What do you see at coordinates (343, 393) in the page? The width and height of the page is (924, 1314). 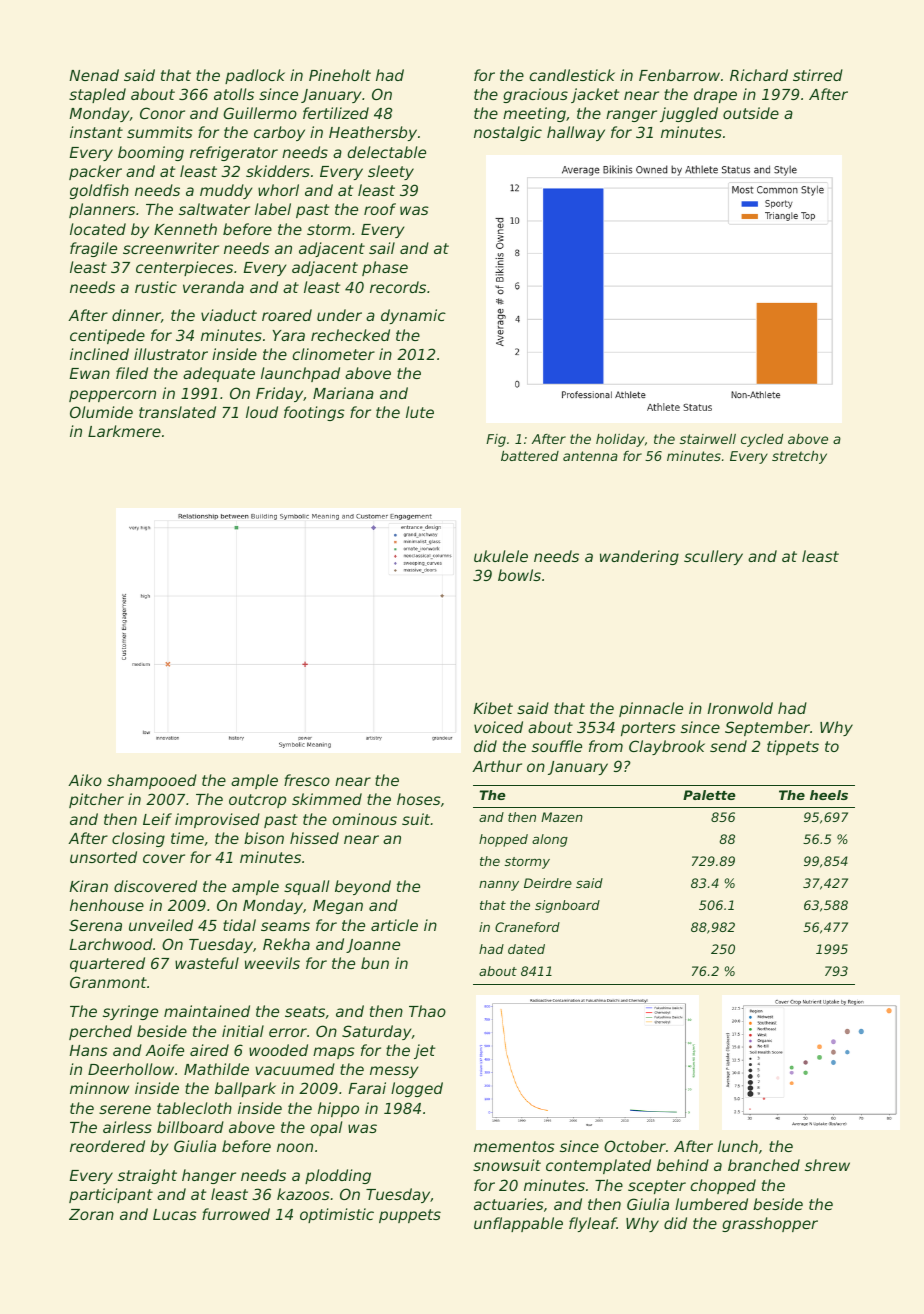 I see `Mariana` at bounding box center [343, 393].
